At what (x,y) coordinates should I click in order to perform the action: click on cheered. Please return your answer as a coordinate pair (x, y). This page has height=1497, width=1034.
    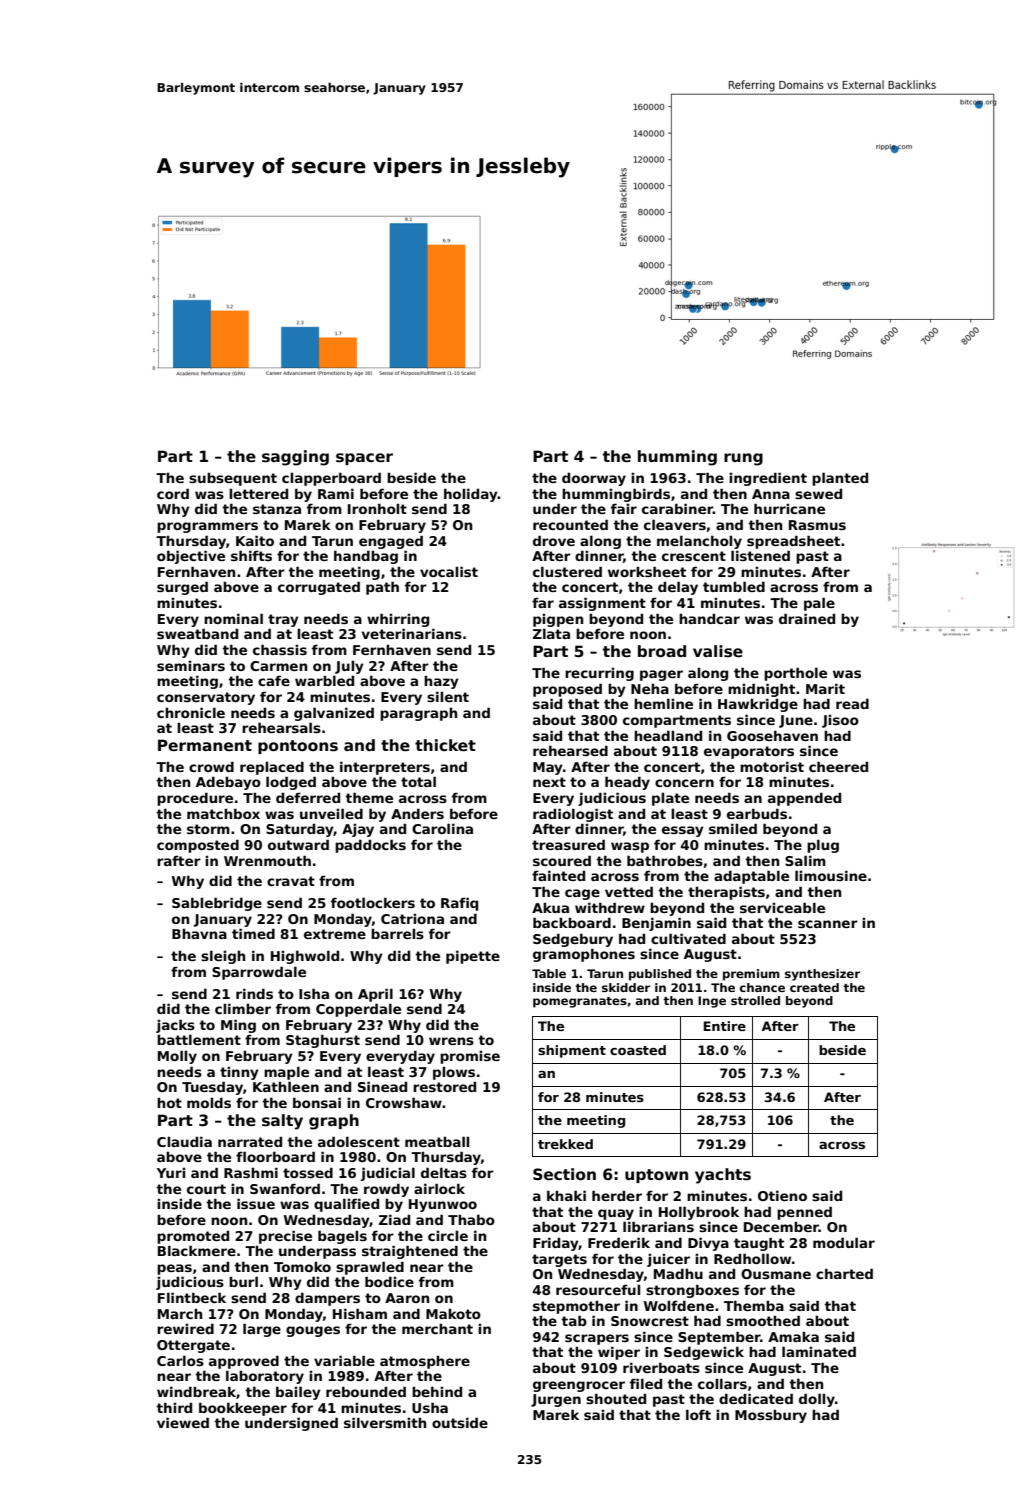
    Looking at the image, I should click on (838, 766).
